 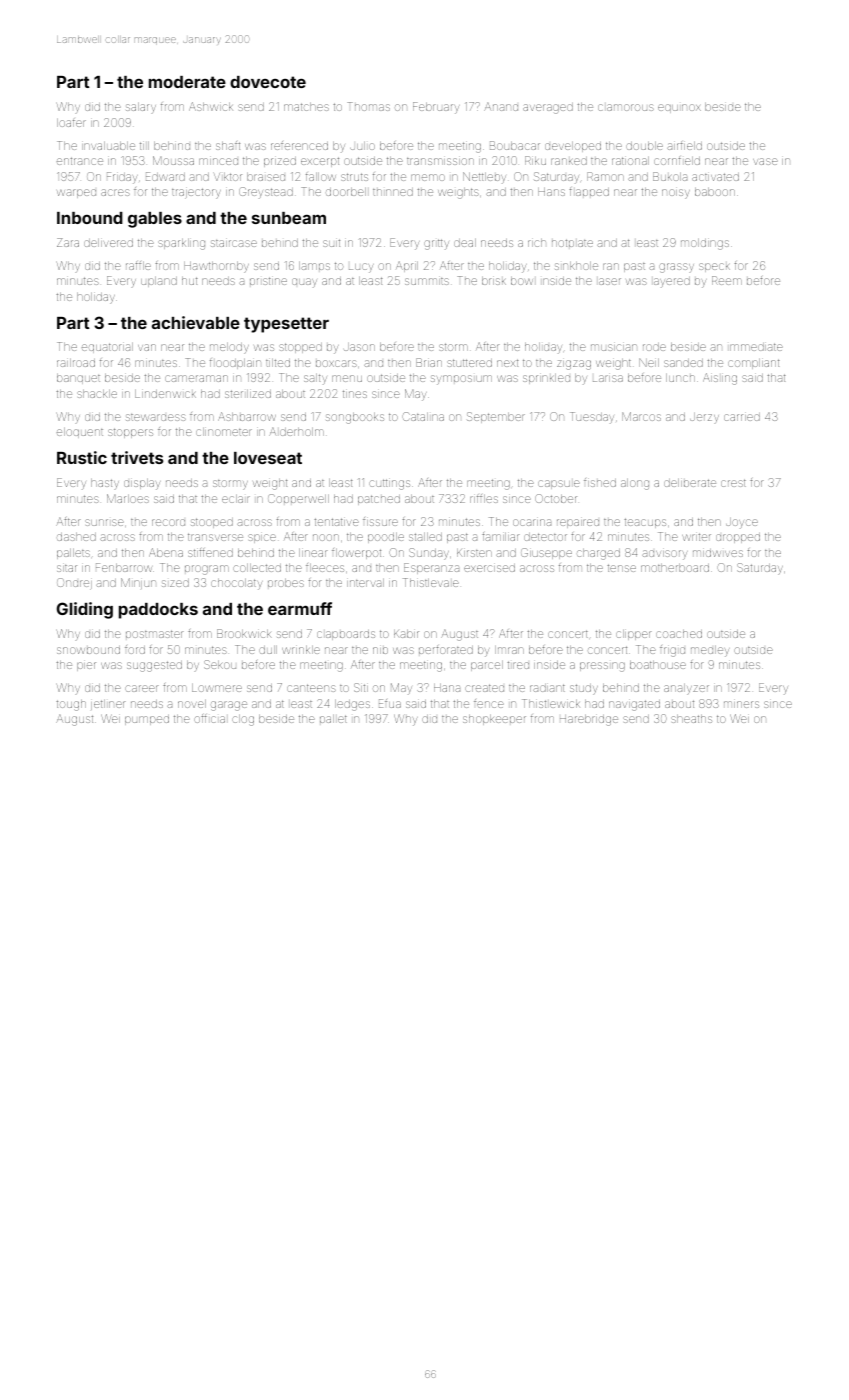 I want to click on February, so click(x=436, y=108).
